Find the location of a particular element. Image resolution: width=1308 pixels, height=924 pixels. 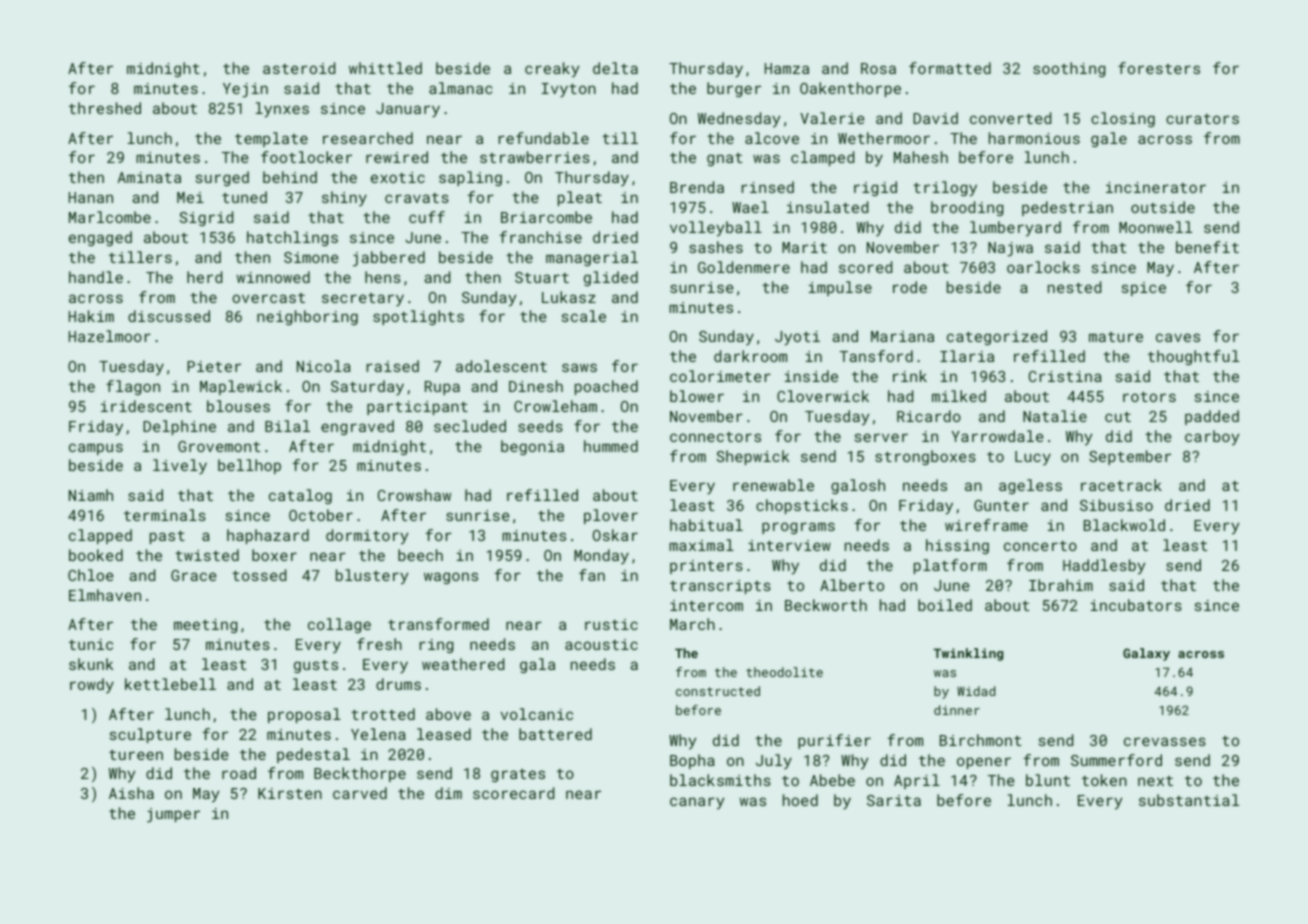

foresters is located at coordinates (1159, 68).
